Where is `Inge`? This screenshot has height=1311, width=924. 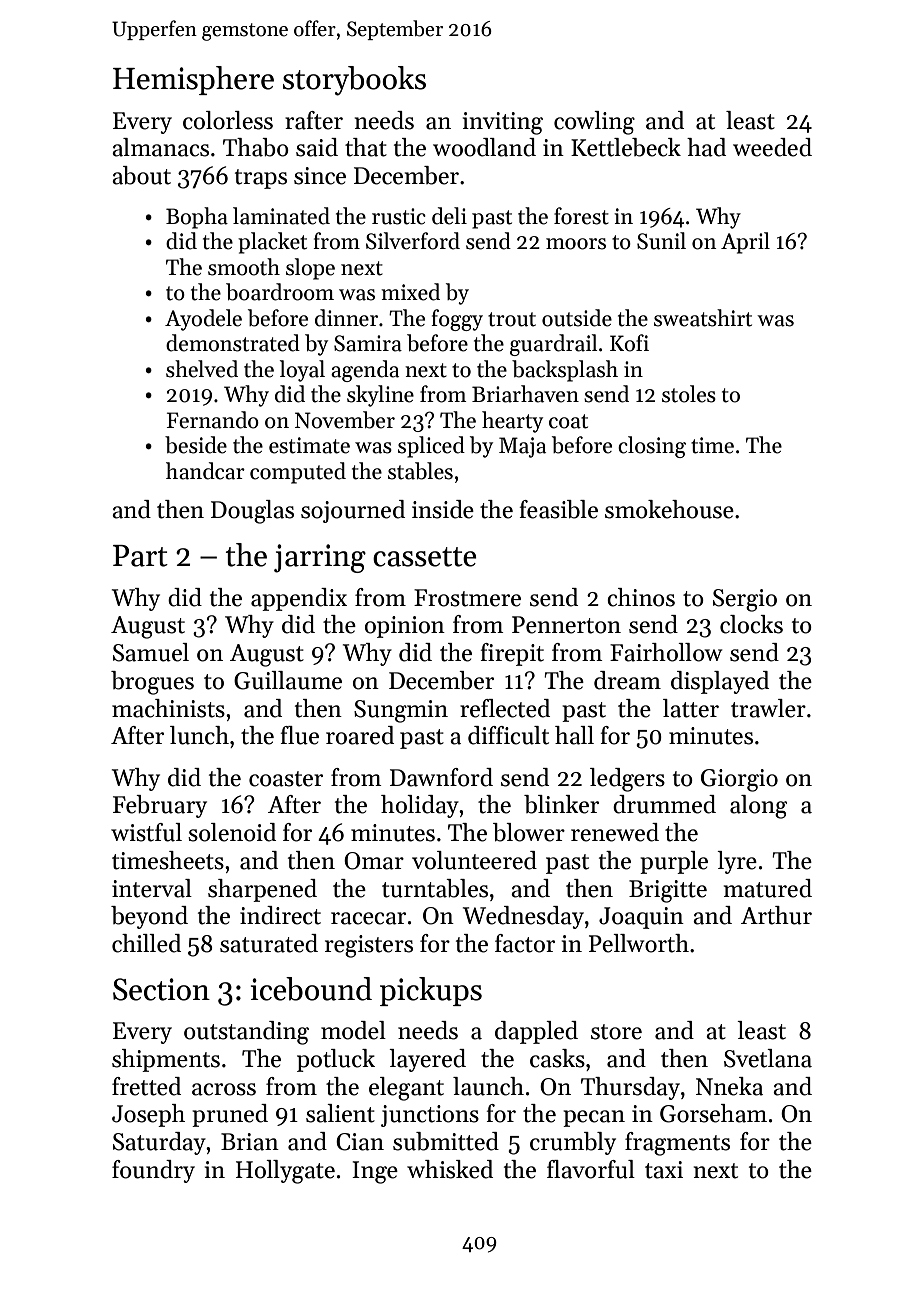
Inge is located at coordinates (375, 1172).
